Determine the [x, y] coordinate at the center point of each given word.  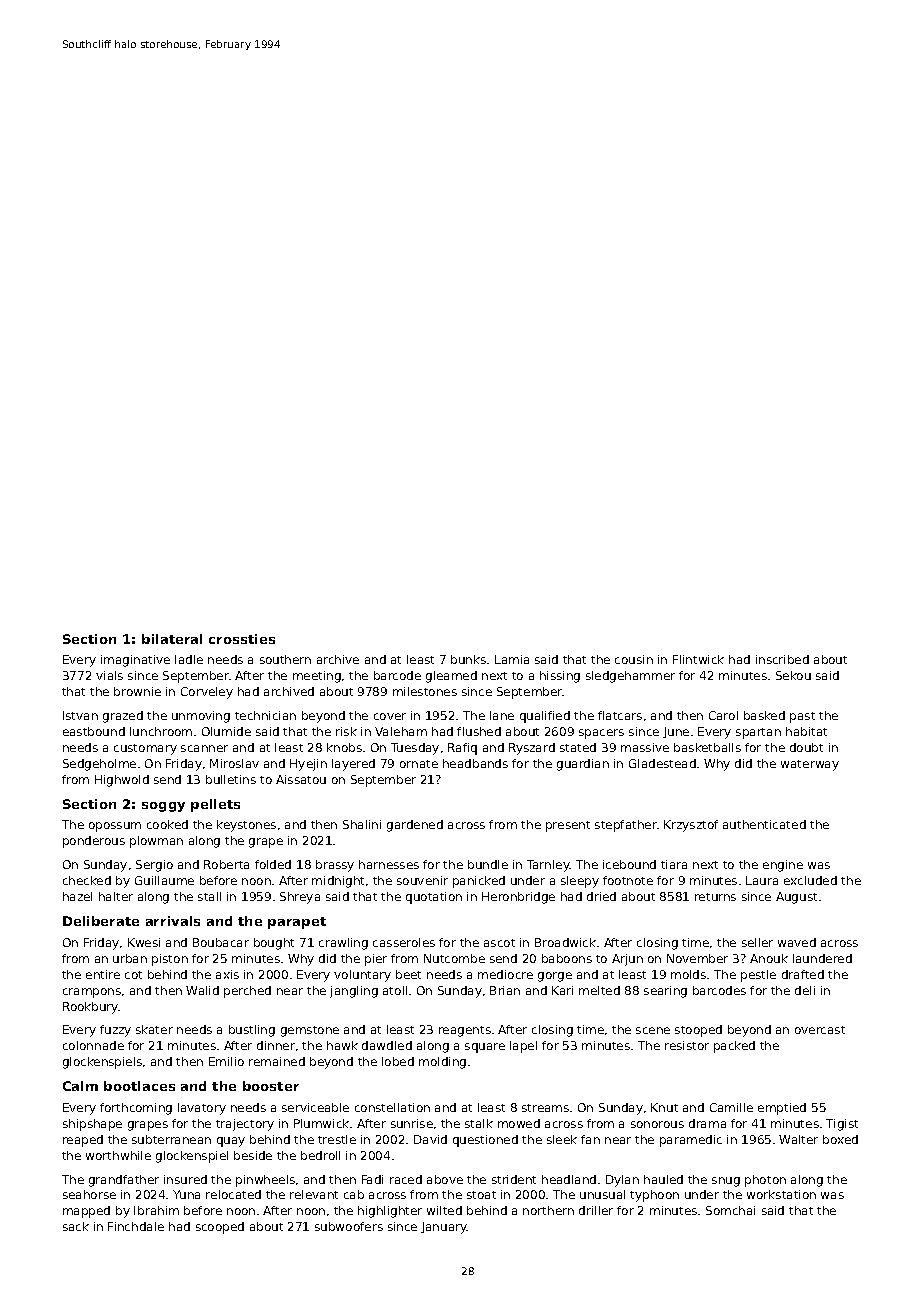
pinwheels [265, 1181]
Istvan [80, 715]
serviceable [315, 1107]
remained [277, 1061]
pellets [215, 805]
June [676, 732]
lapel [523, 1047]
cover [390, 716]
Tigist [842, 1125]
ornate [419, 764]
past [802, 717]
